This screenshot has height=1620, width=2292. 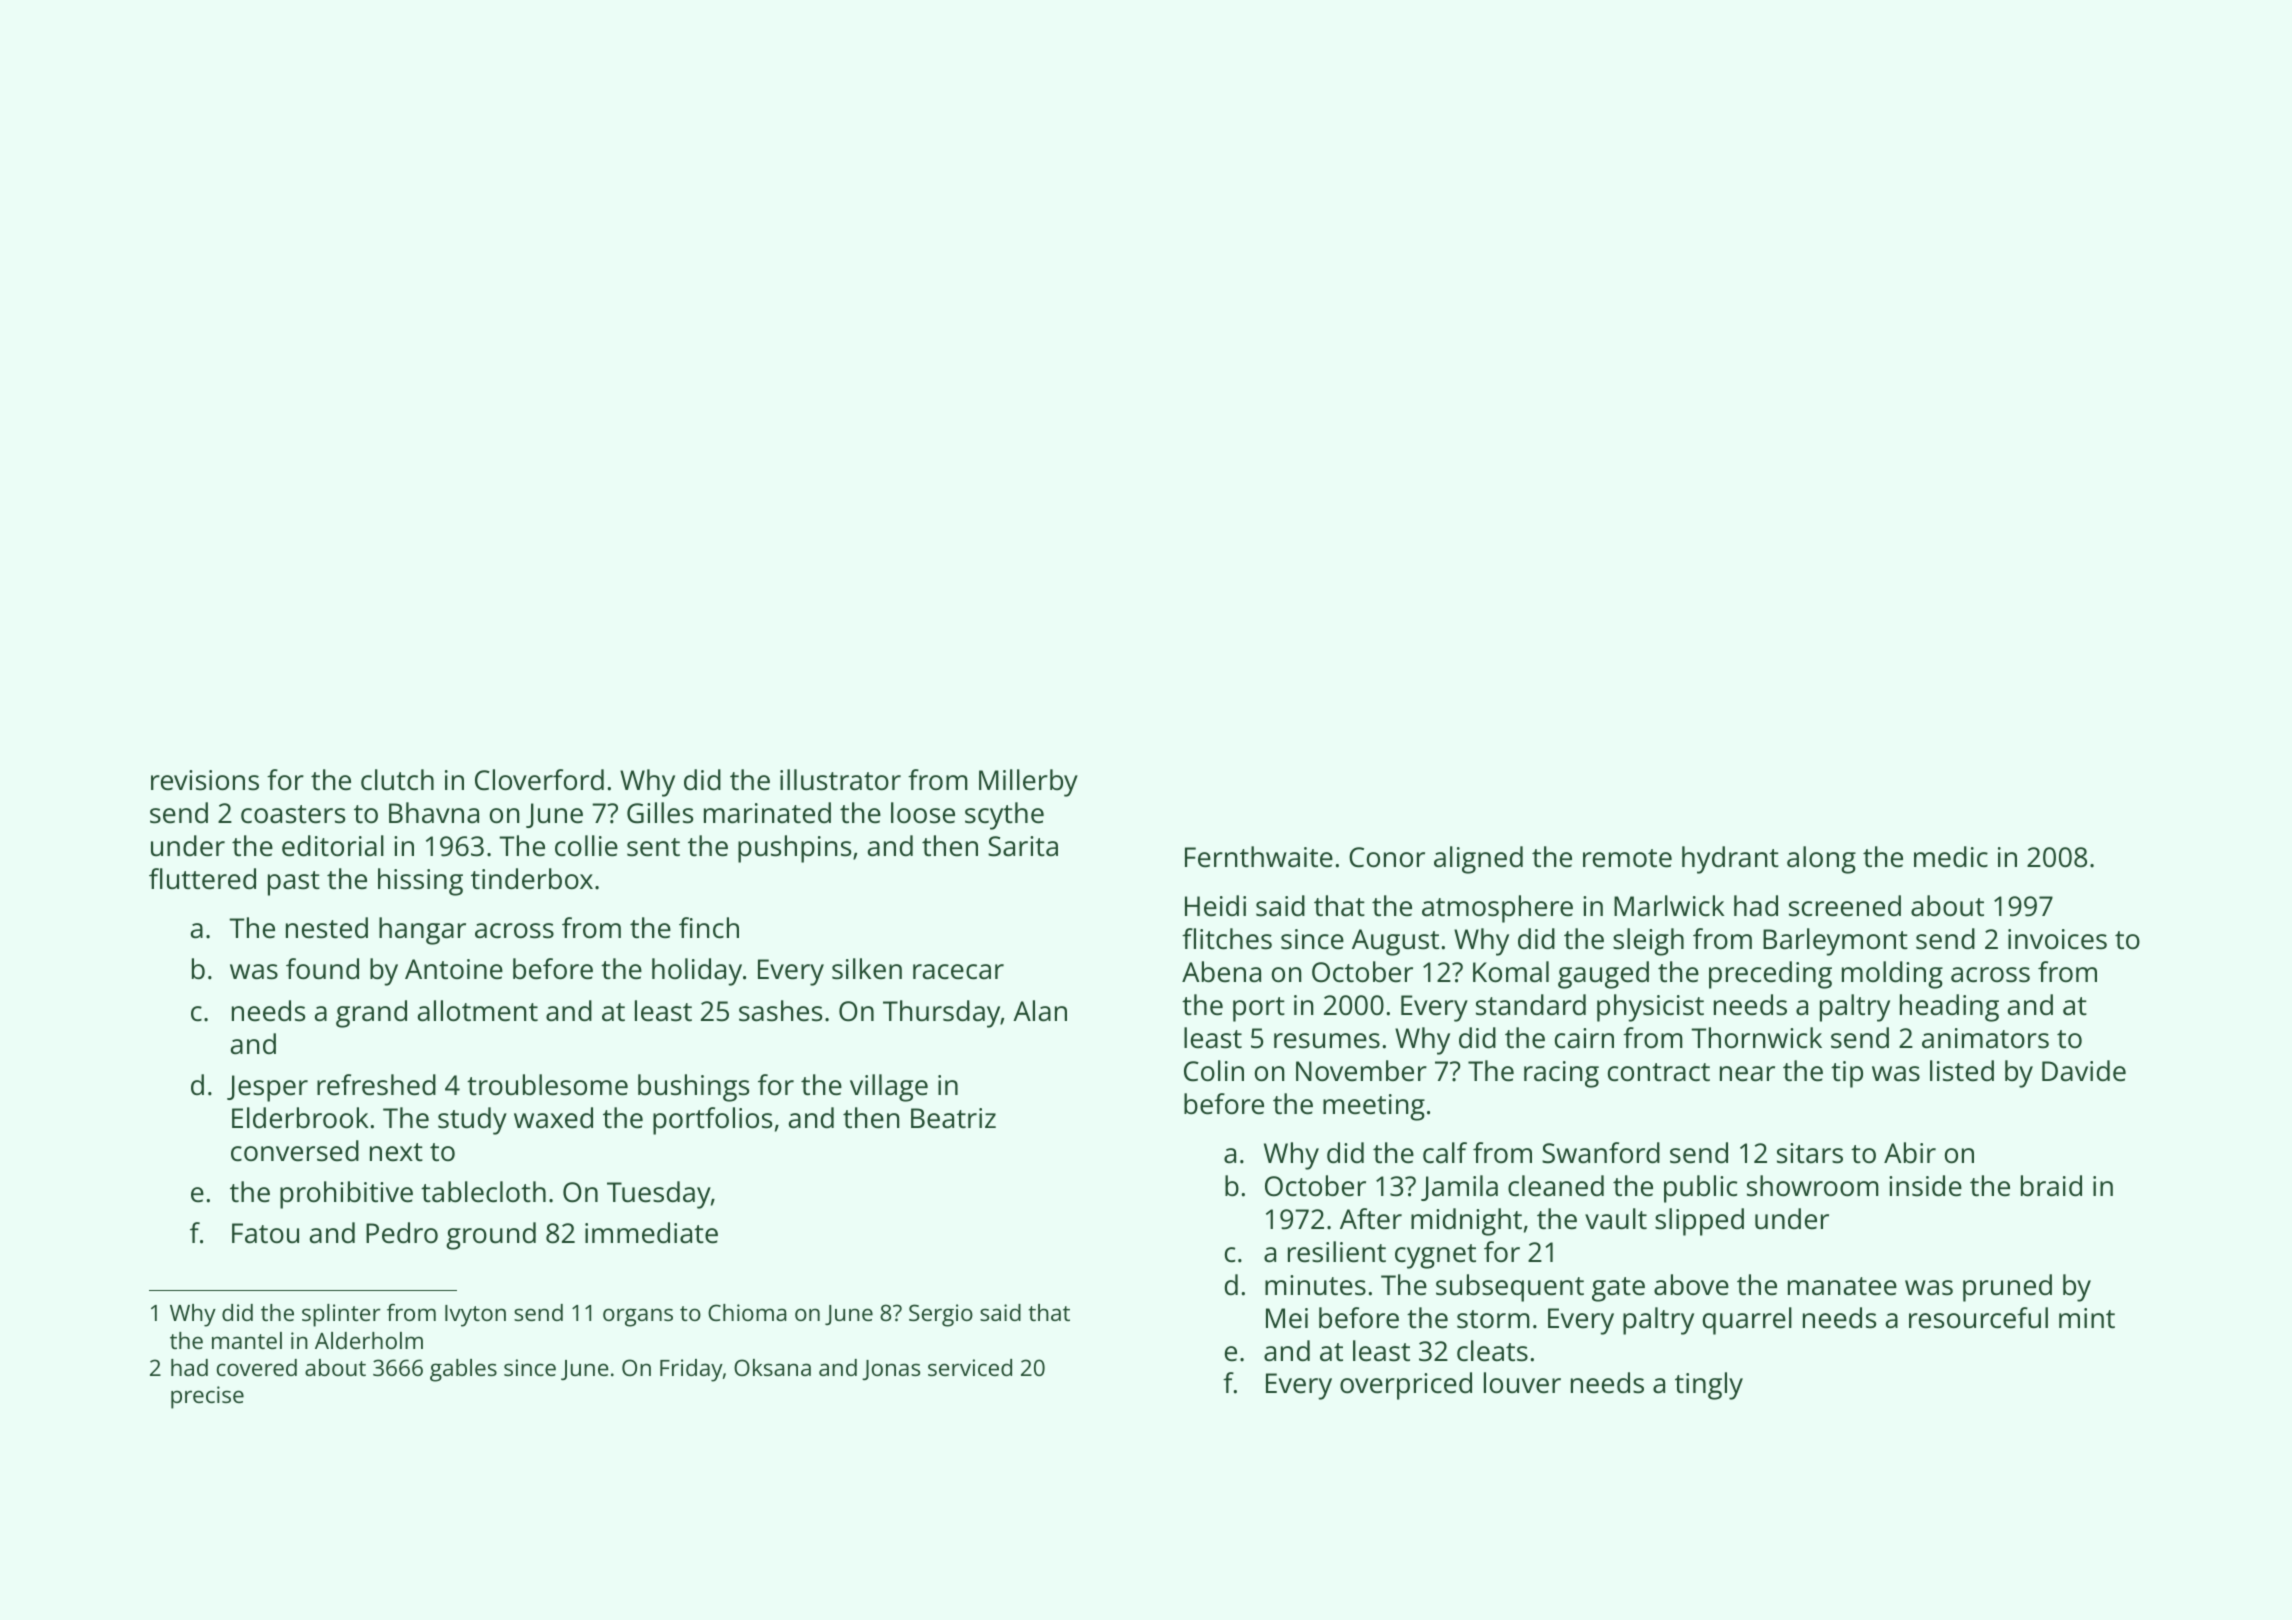 I want to click on Beatriz, so click(x=953, y=1118).
